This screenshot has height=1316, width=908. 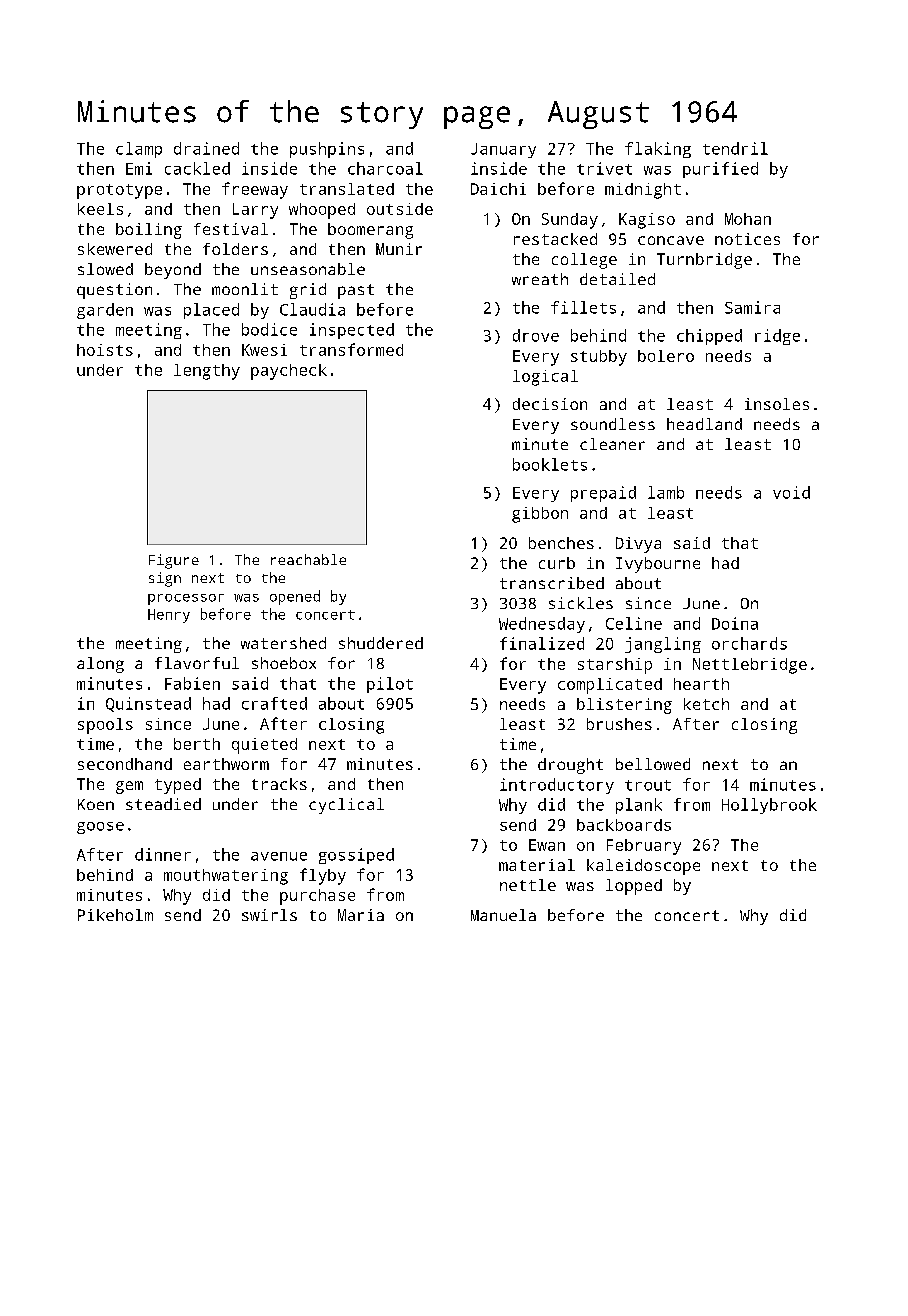 What do you see at coordinates (752, 307) in the screenshot?
I see `Samira` at bounding box center [752, 307].
